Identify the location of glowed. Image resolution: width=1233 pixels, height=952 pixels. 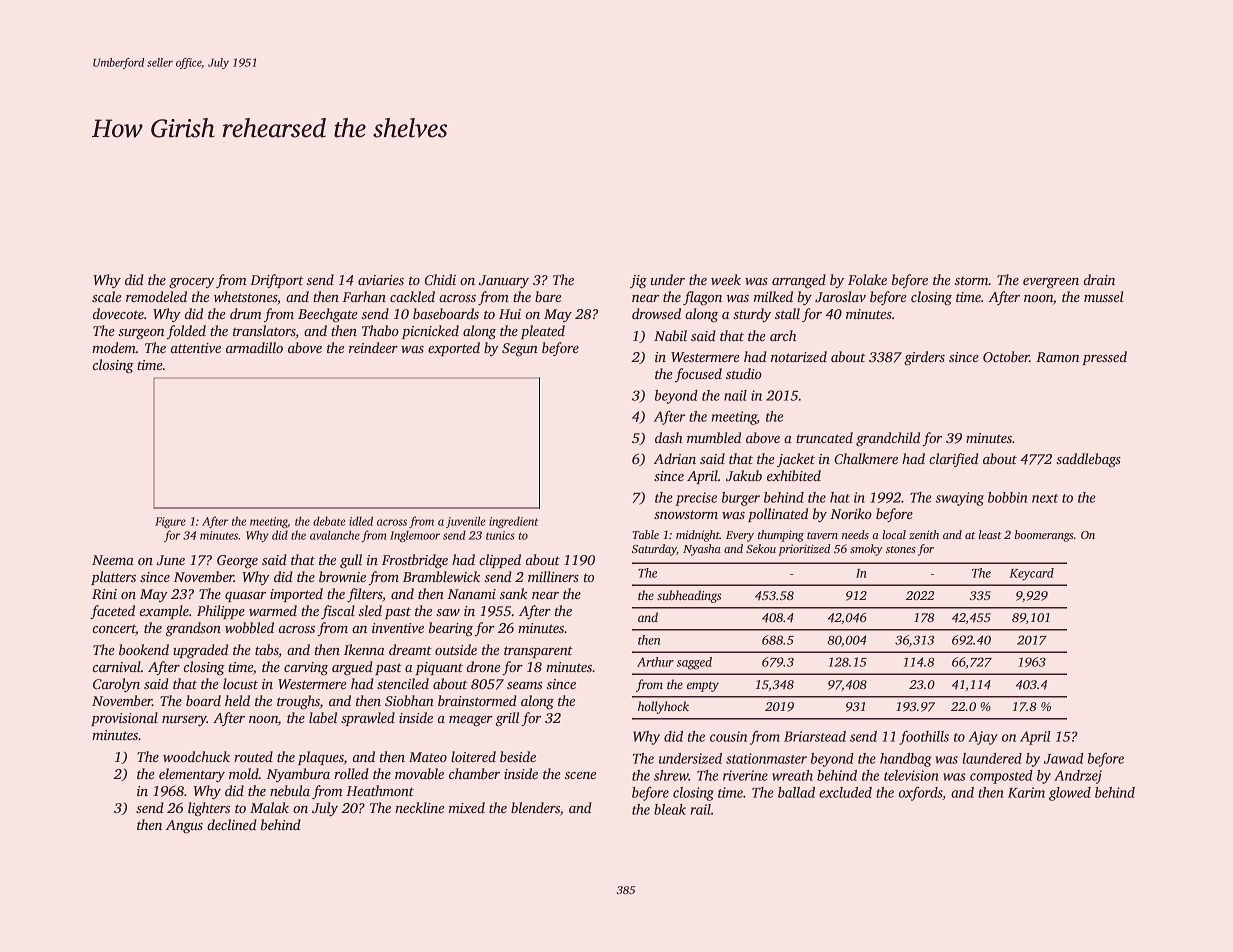
(1070, 794).
